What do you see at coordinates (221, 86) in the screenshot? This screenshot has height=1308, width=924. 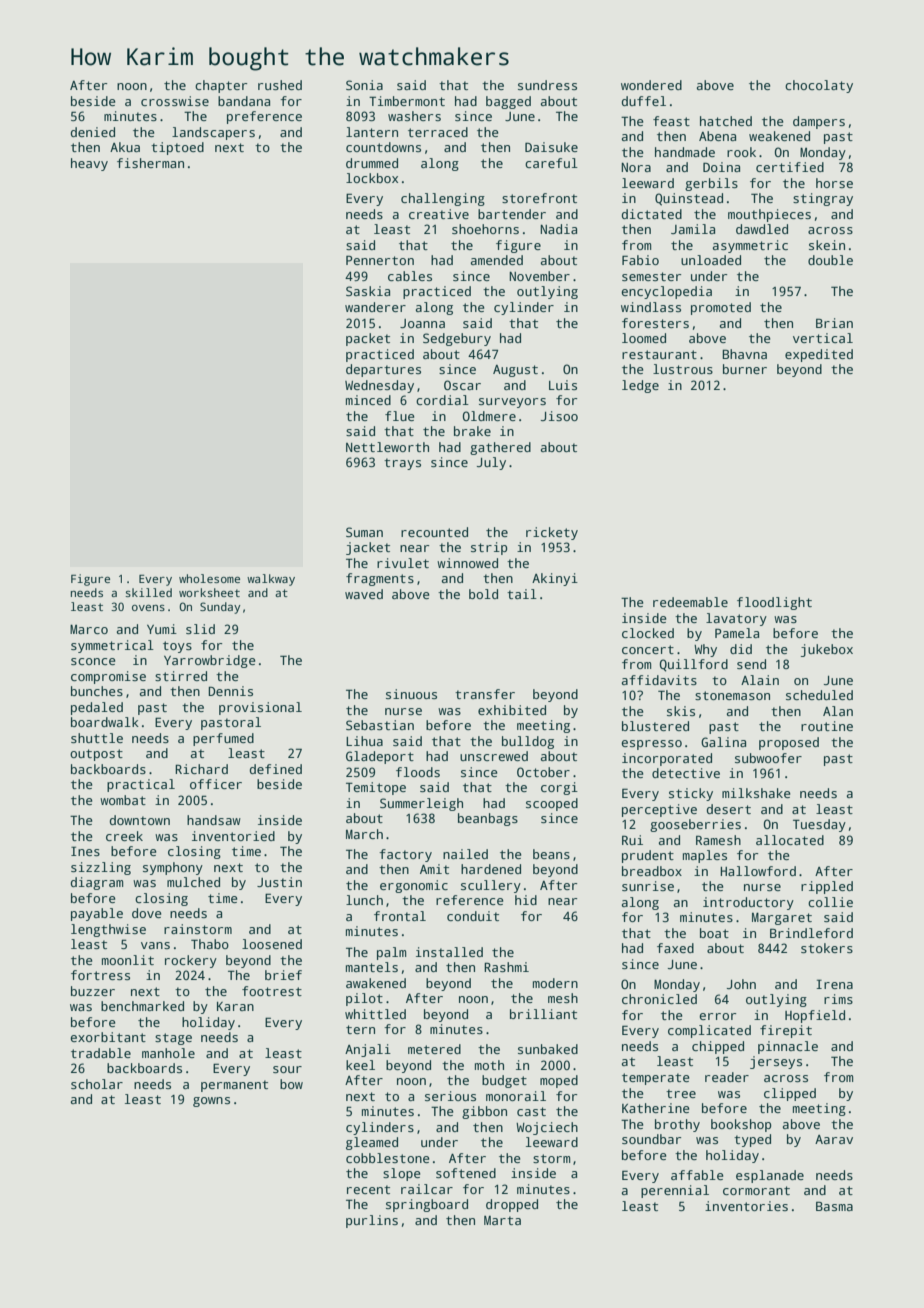 I see `chapter` at bounding box center [221, 86].
